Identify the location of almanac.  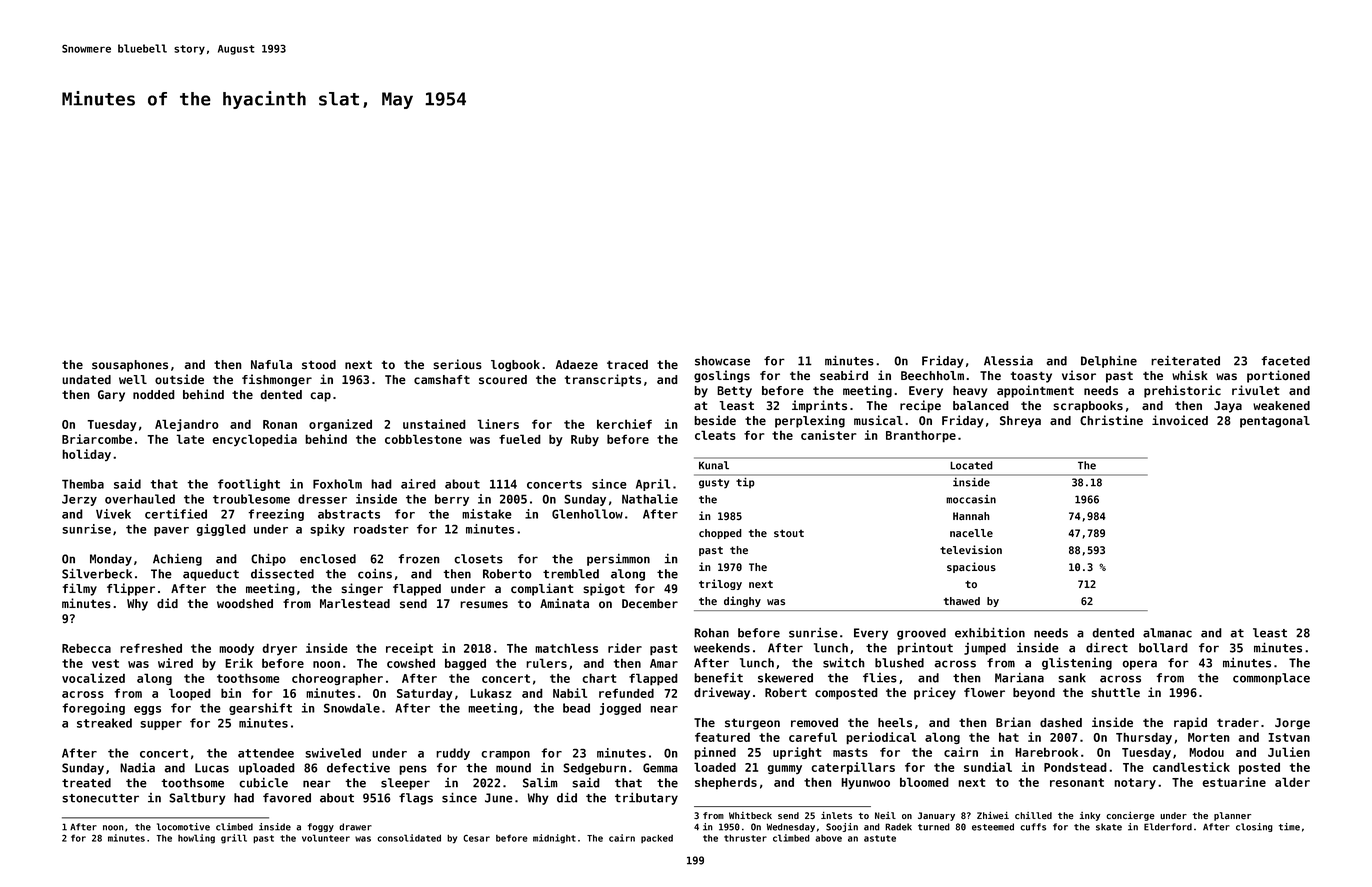
(1167, 633).
